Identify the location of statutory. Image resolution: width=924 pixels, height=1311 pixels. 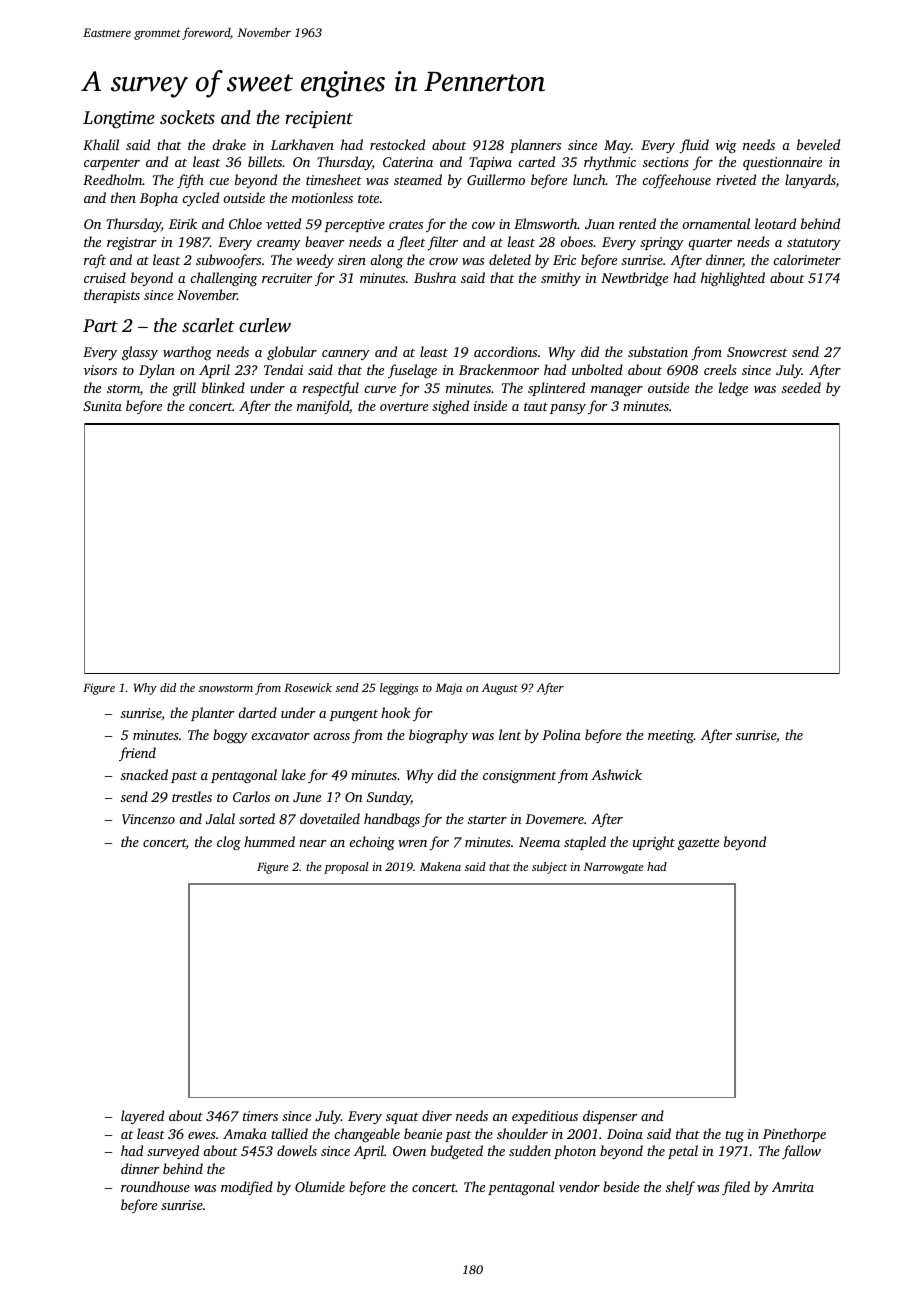
(814, 244).
